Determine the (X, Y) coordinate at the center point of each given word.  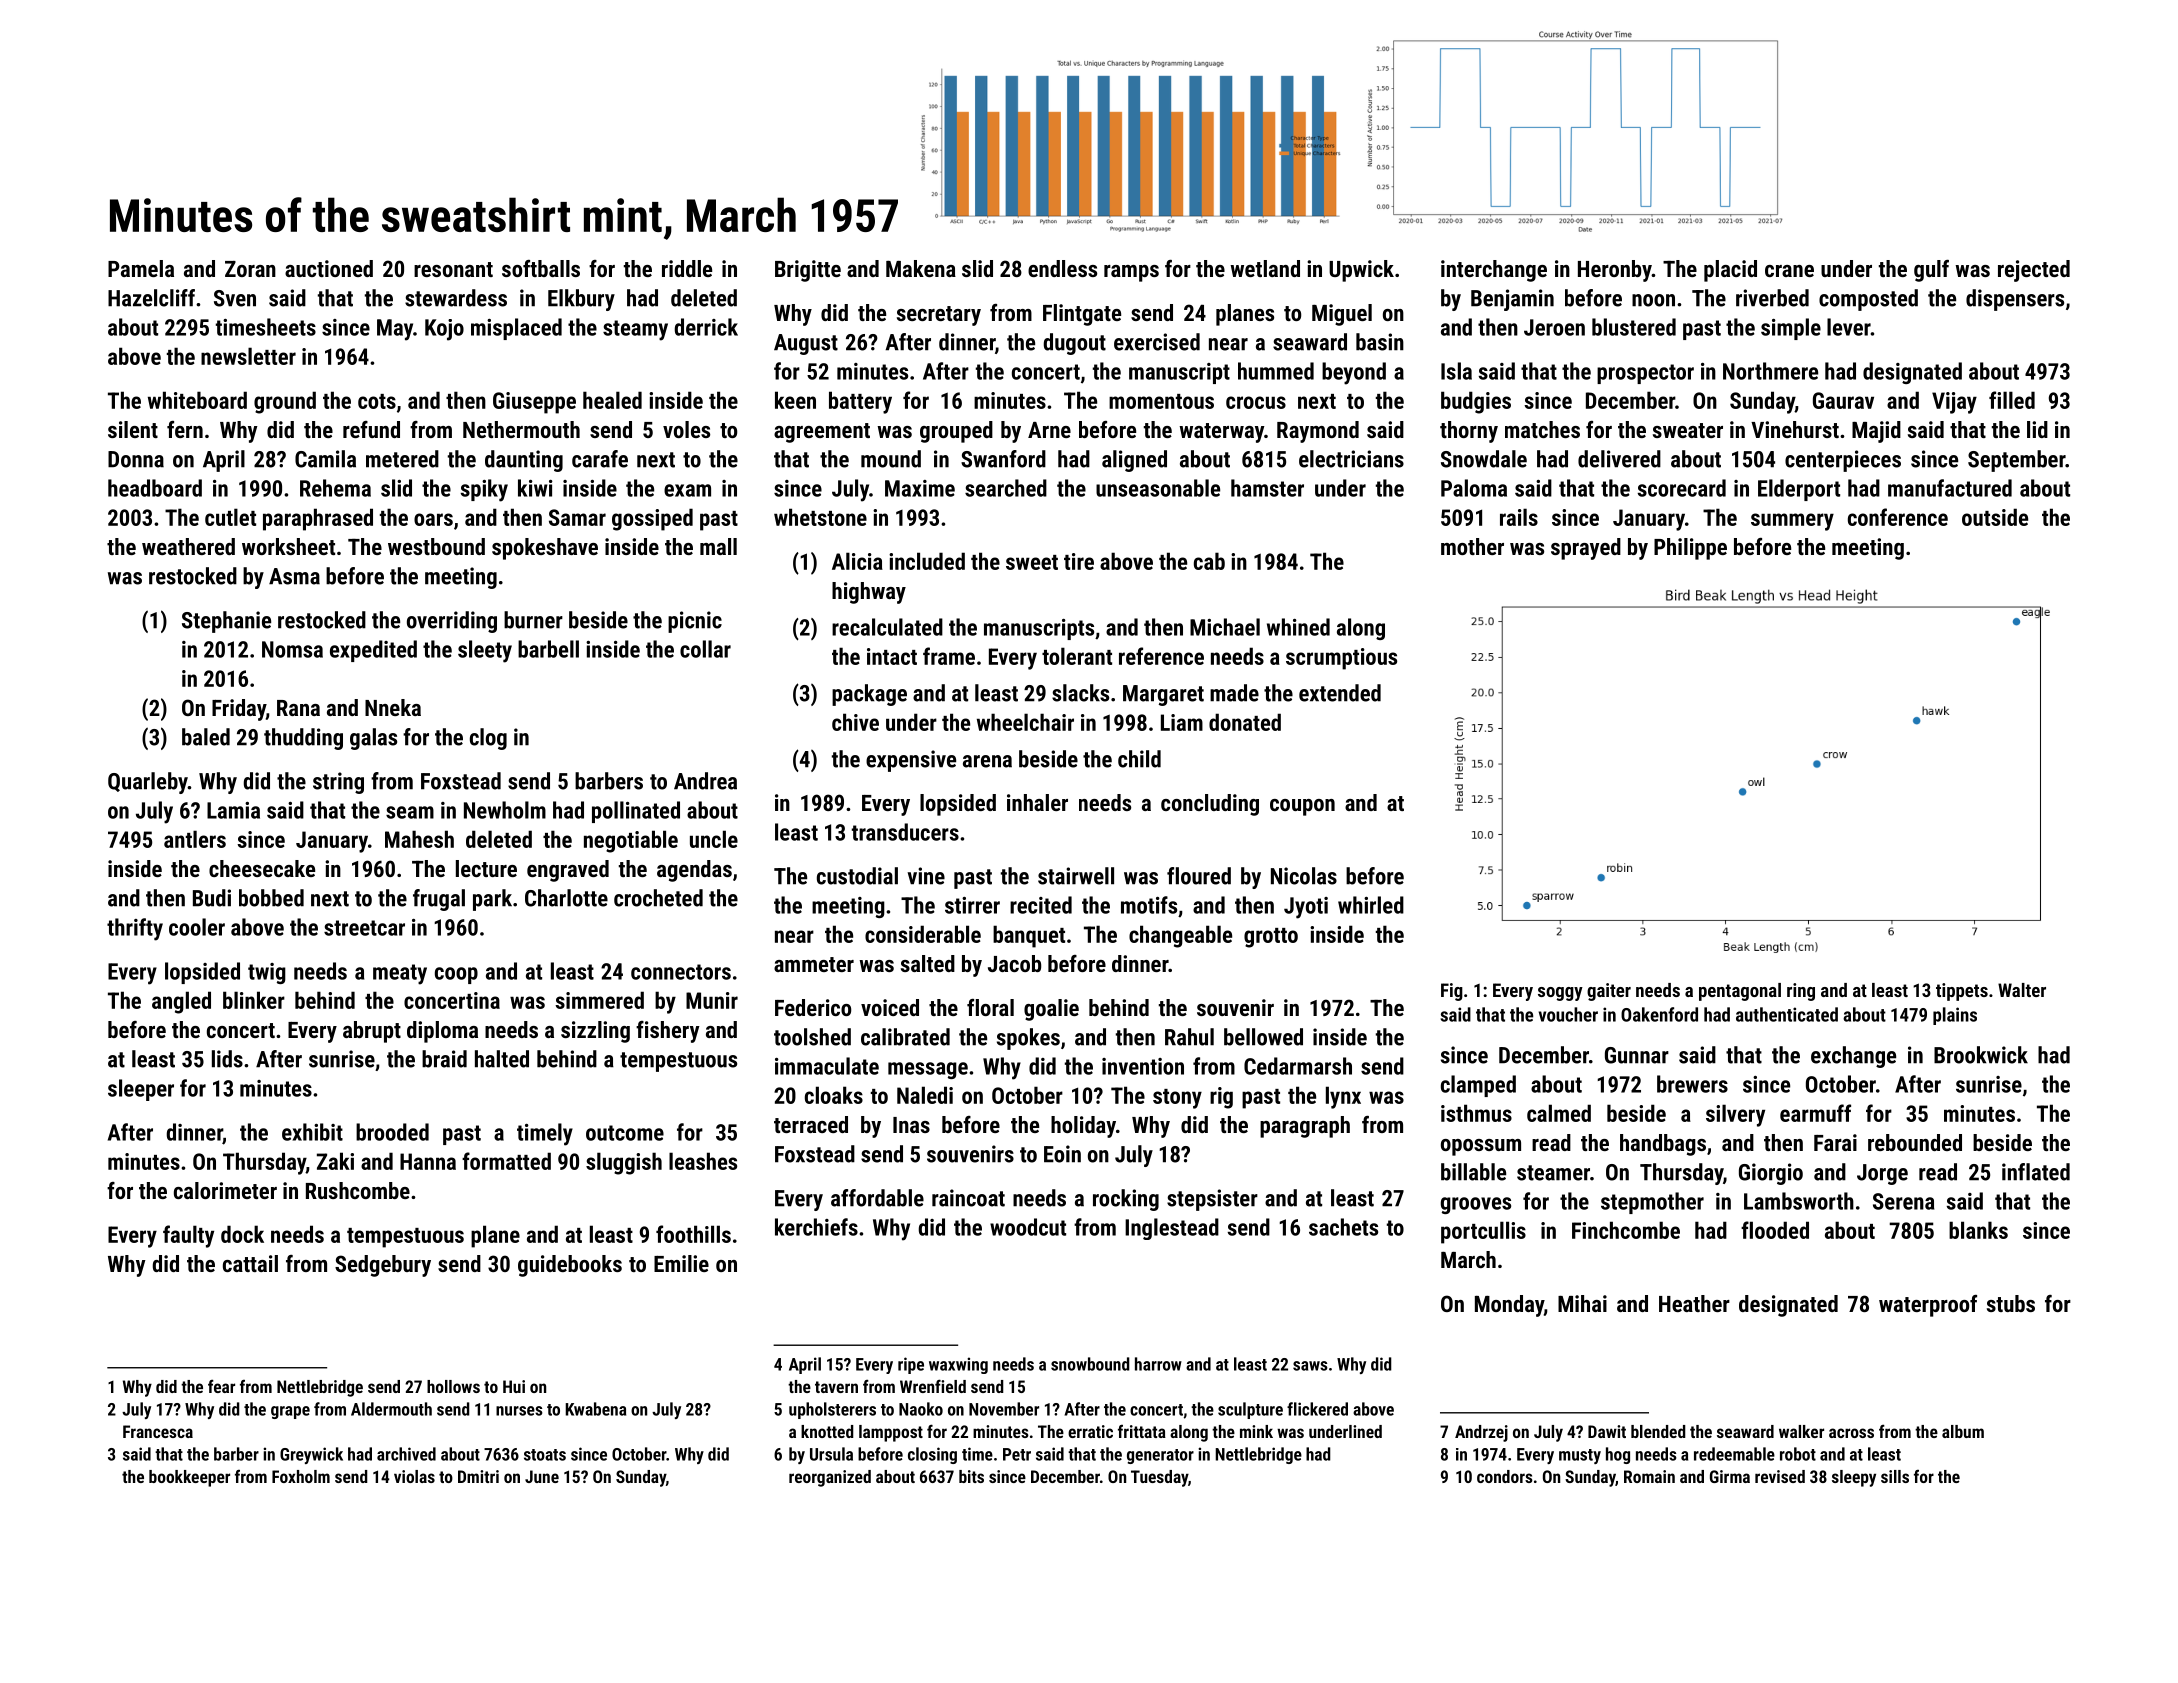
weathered (188, 546)
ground (285, 402)
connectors (681, 972)
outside (1995, 517)
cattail (250, 1263)
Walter (2022, 990)
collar (705, 649)
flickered (1317, 1409)
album (1963, 1431)
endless (1062, 268)
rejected (2034, 271)
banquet (1029, 936)
